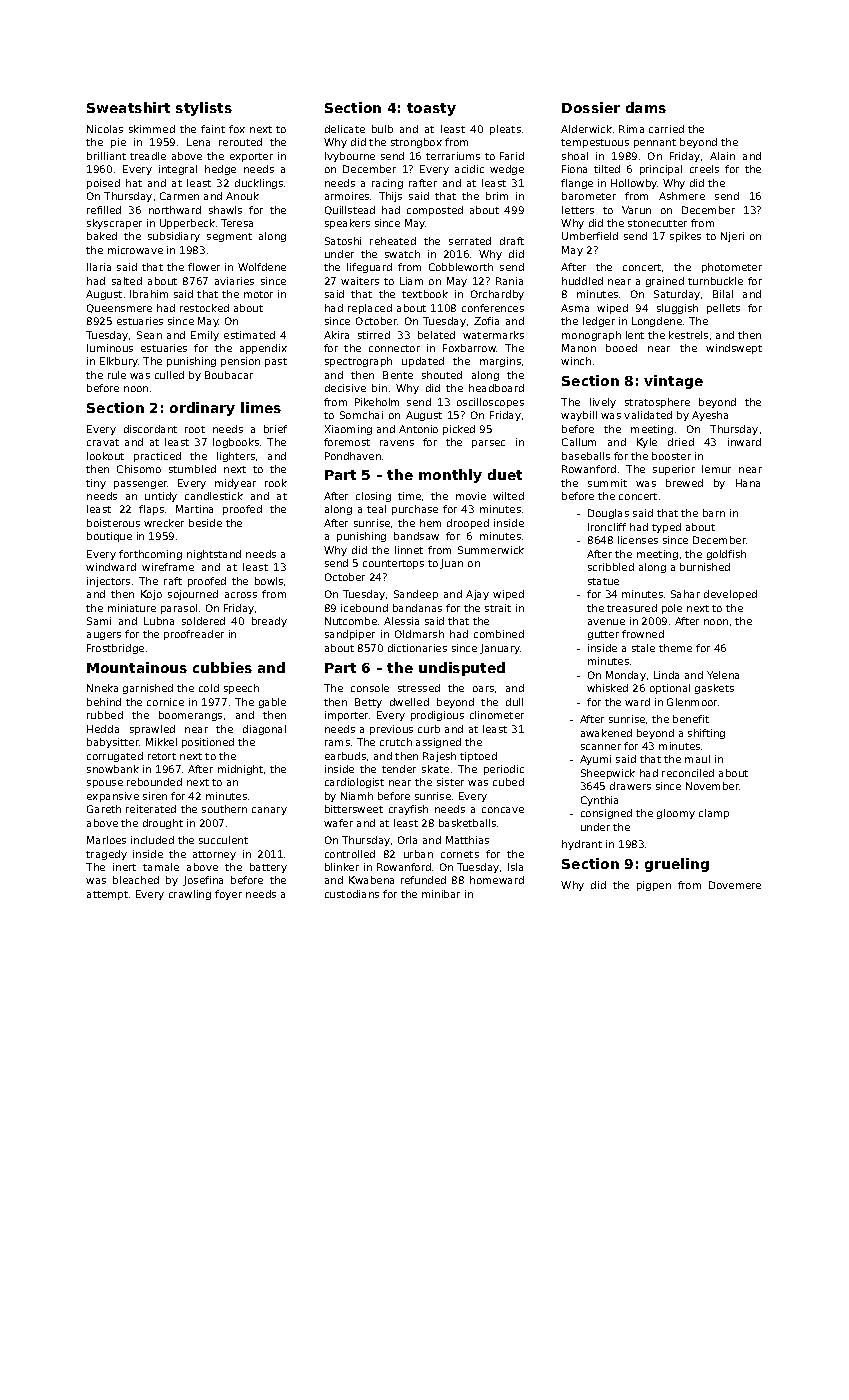  Describe the element at coordinates (103, 184) in the page. I see `poised` at that location.
